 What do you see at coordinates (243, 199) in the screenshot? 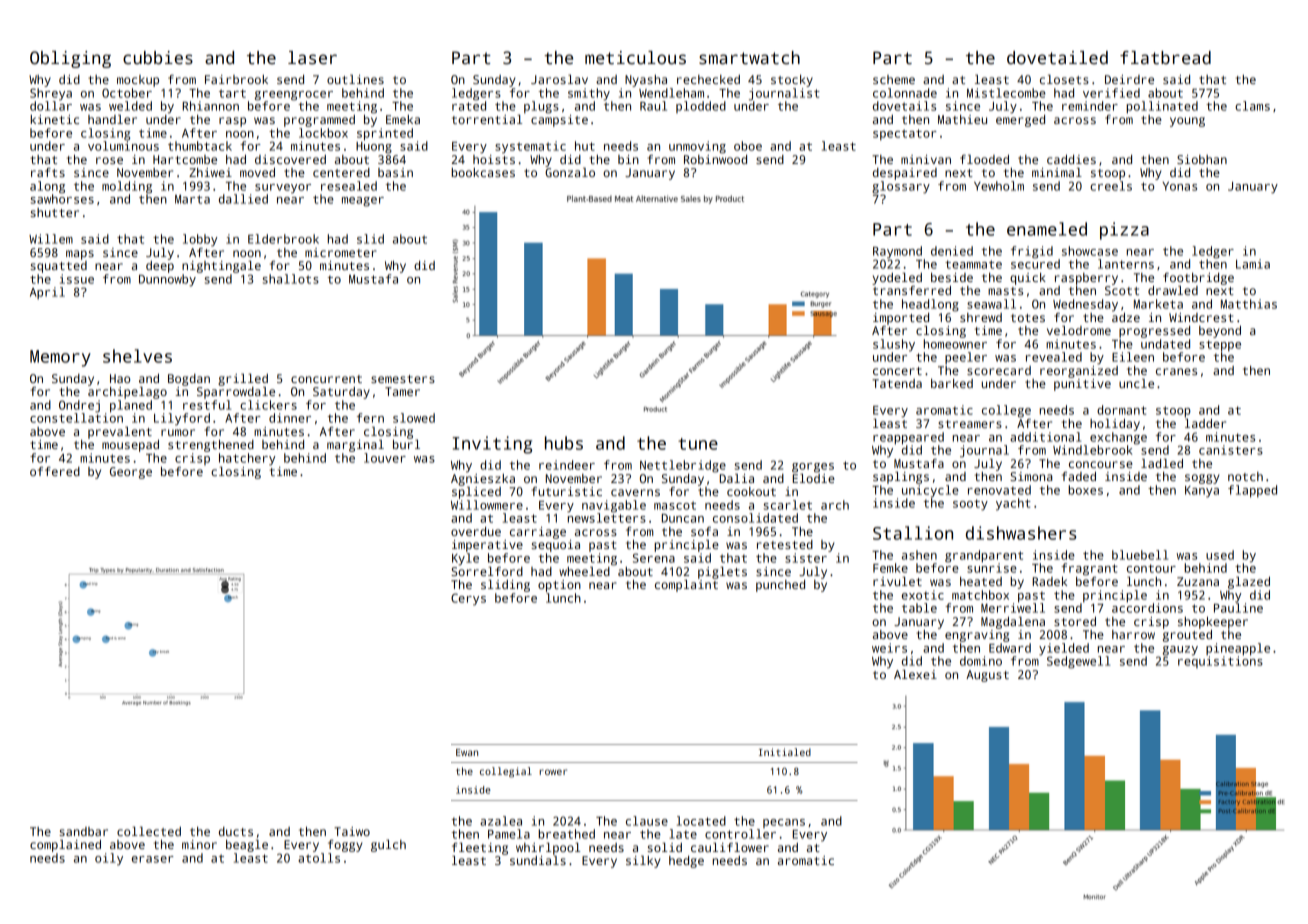
I see `dallied` at bounding box center [243, 199].
